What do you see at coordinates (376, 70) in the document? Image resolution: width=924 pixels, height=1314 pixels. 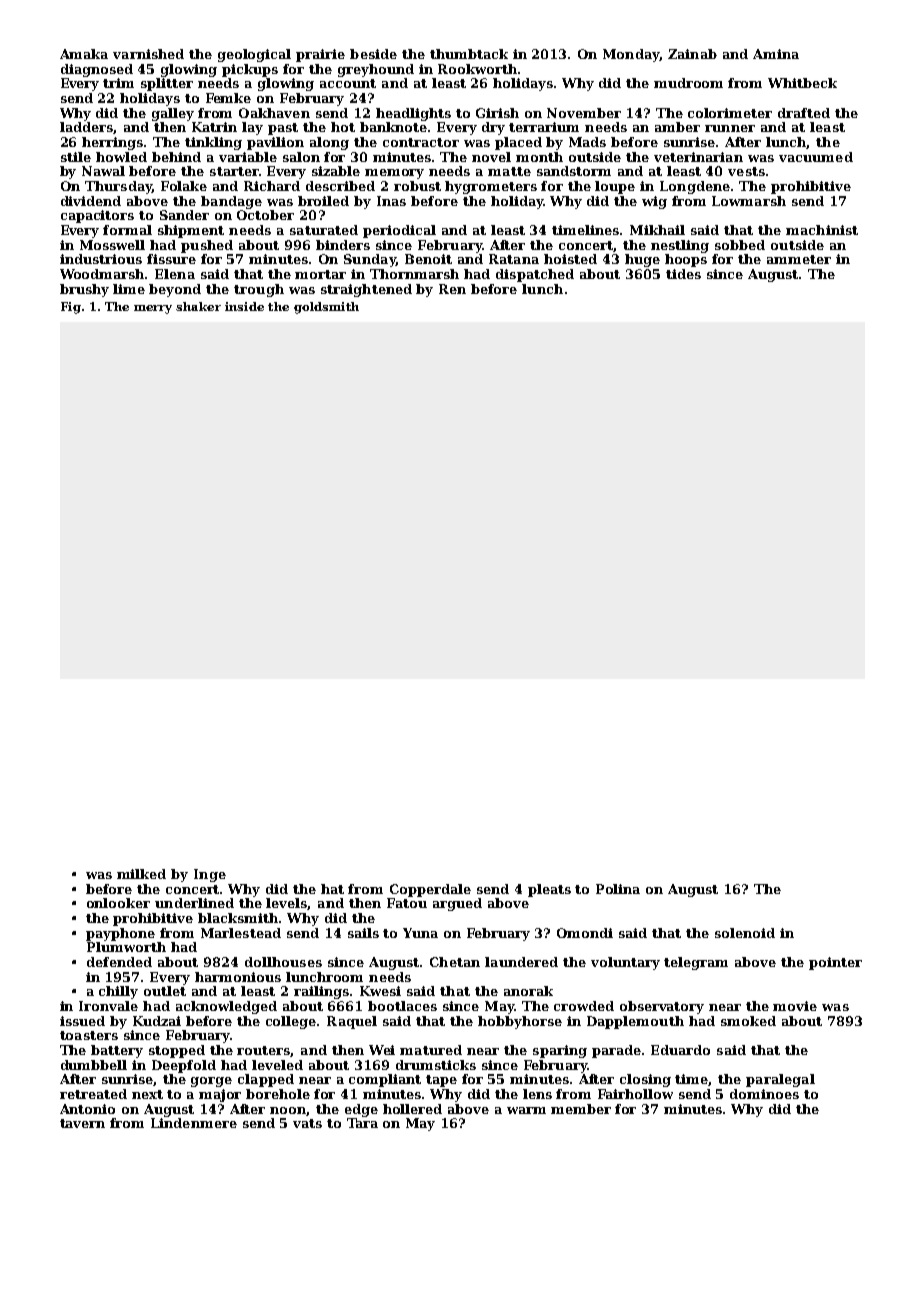 I see `greyhound` at bounding box center [376, 70].
